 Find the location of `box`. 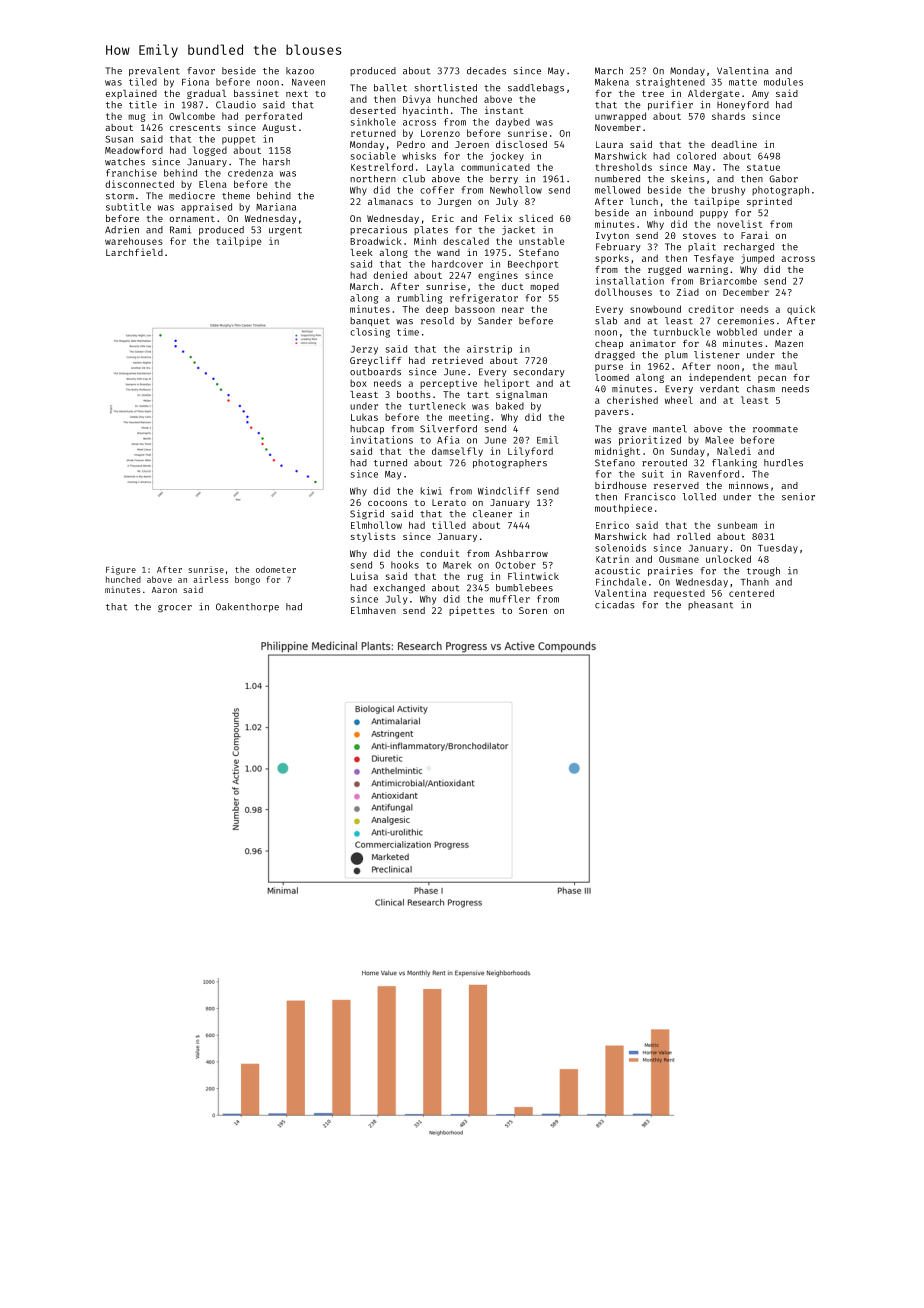

box is located at coordinates (358, 383).
